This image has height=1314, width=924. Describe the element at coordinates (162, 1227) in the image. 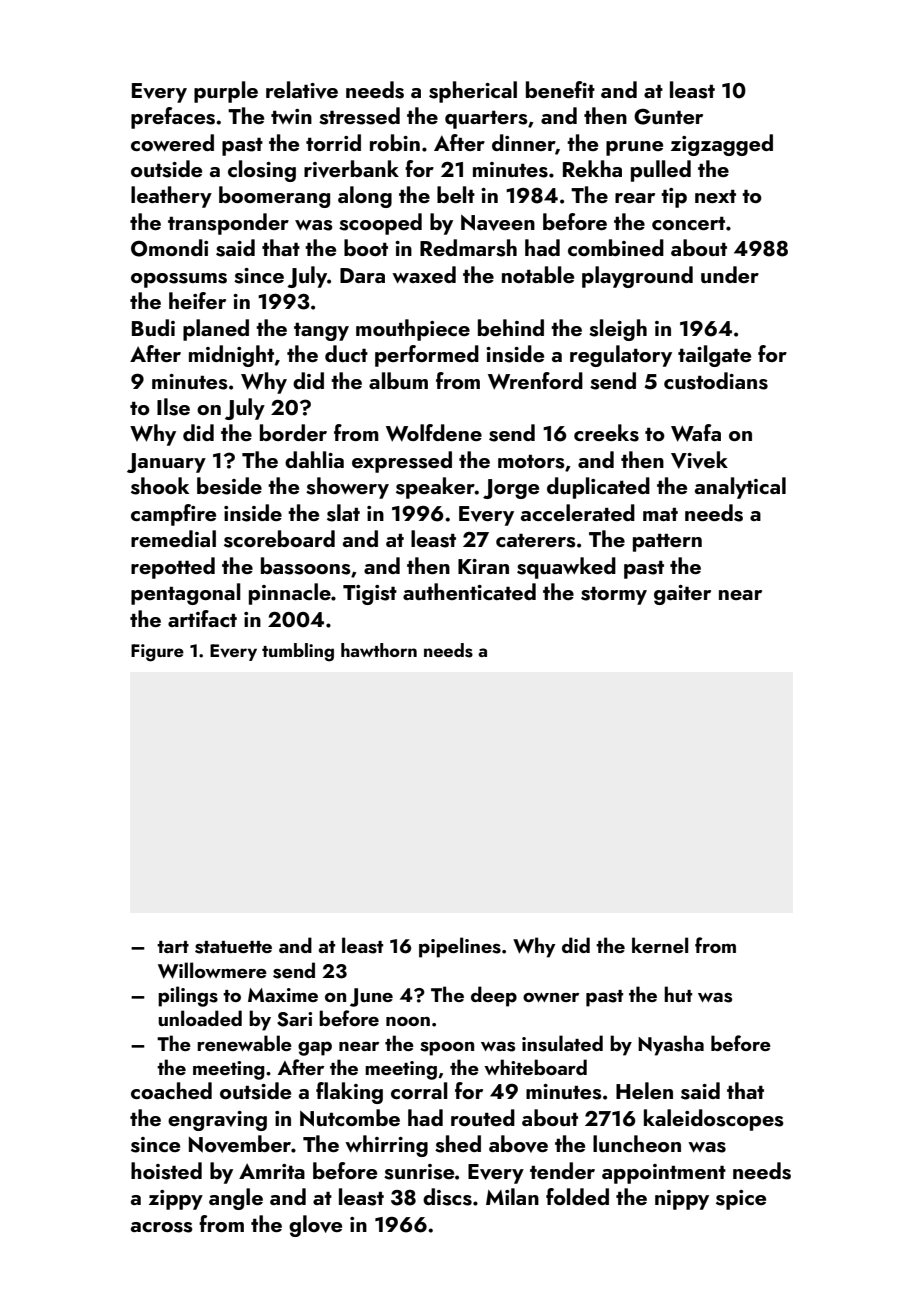

I see `across` at that location.
